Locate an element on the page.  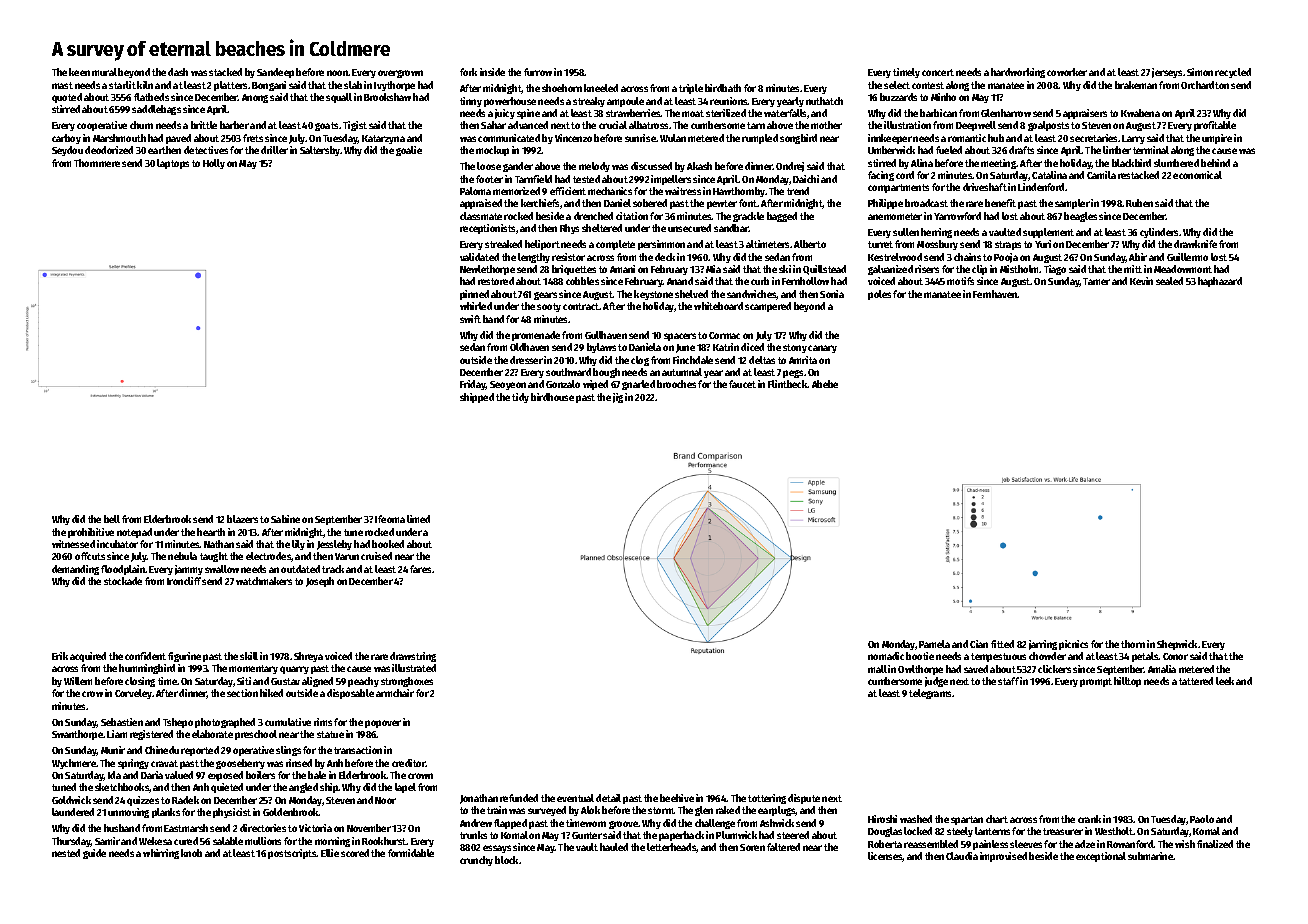
laptops is located at coordinates (173, 164).
